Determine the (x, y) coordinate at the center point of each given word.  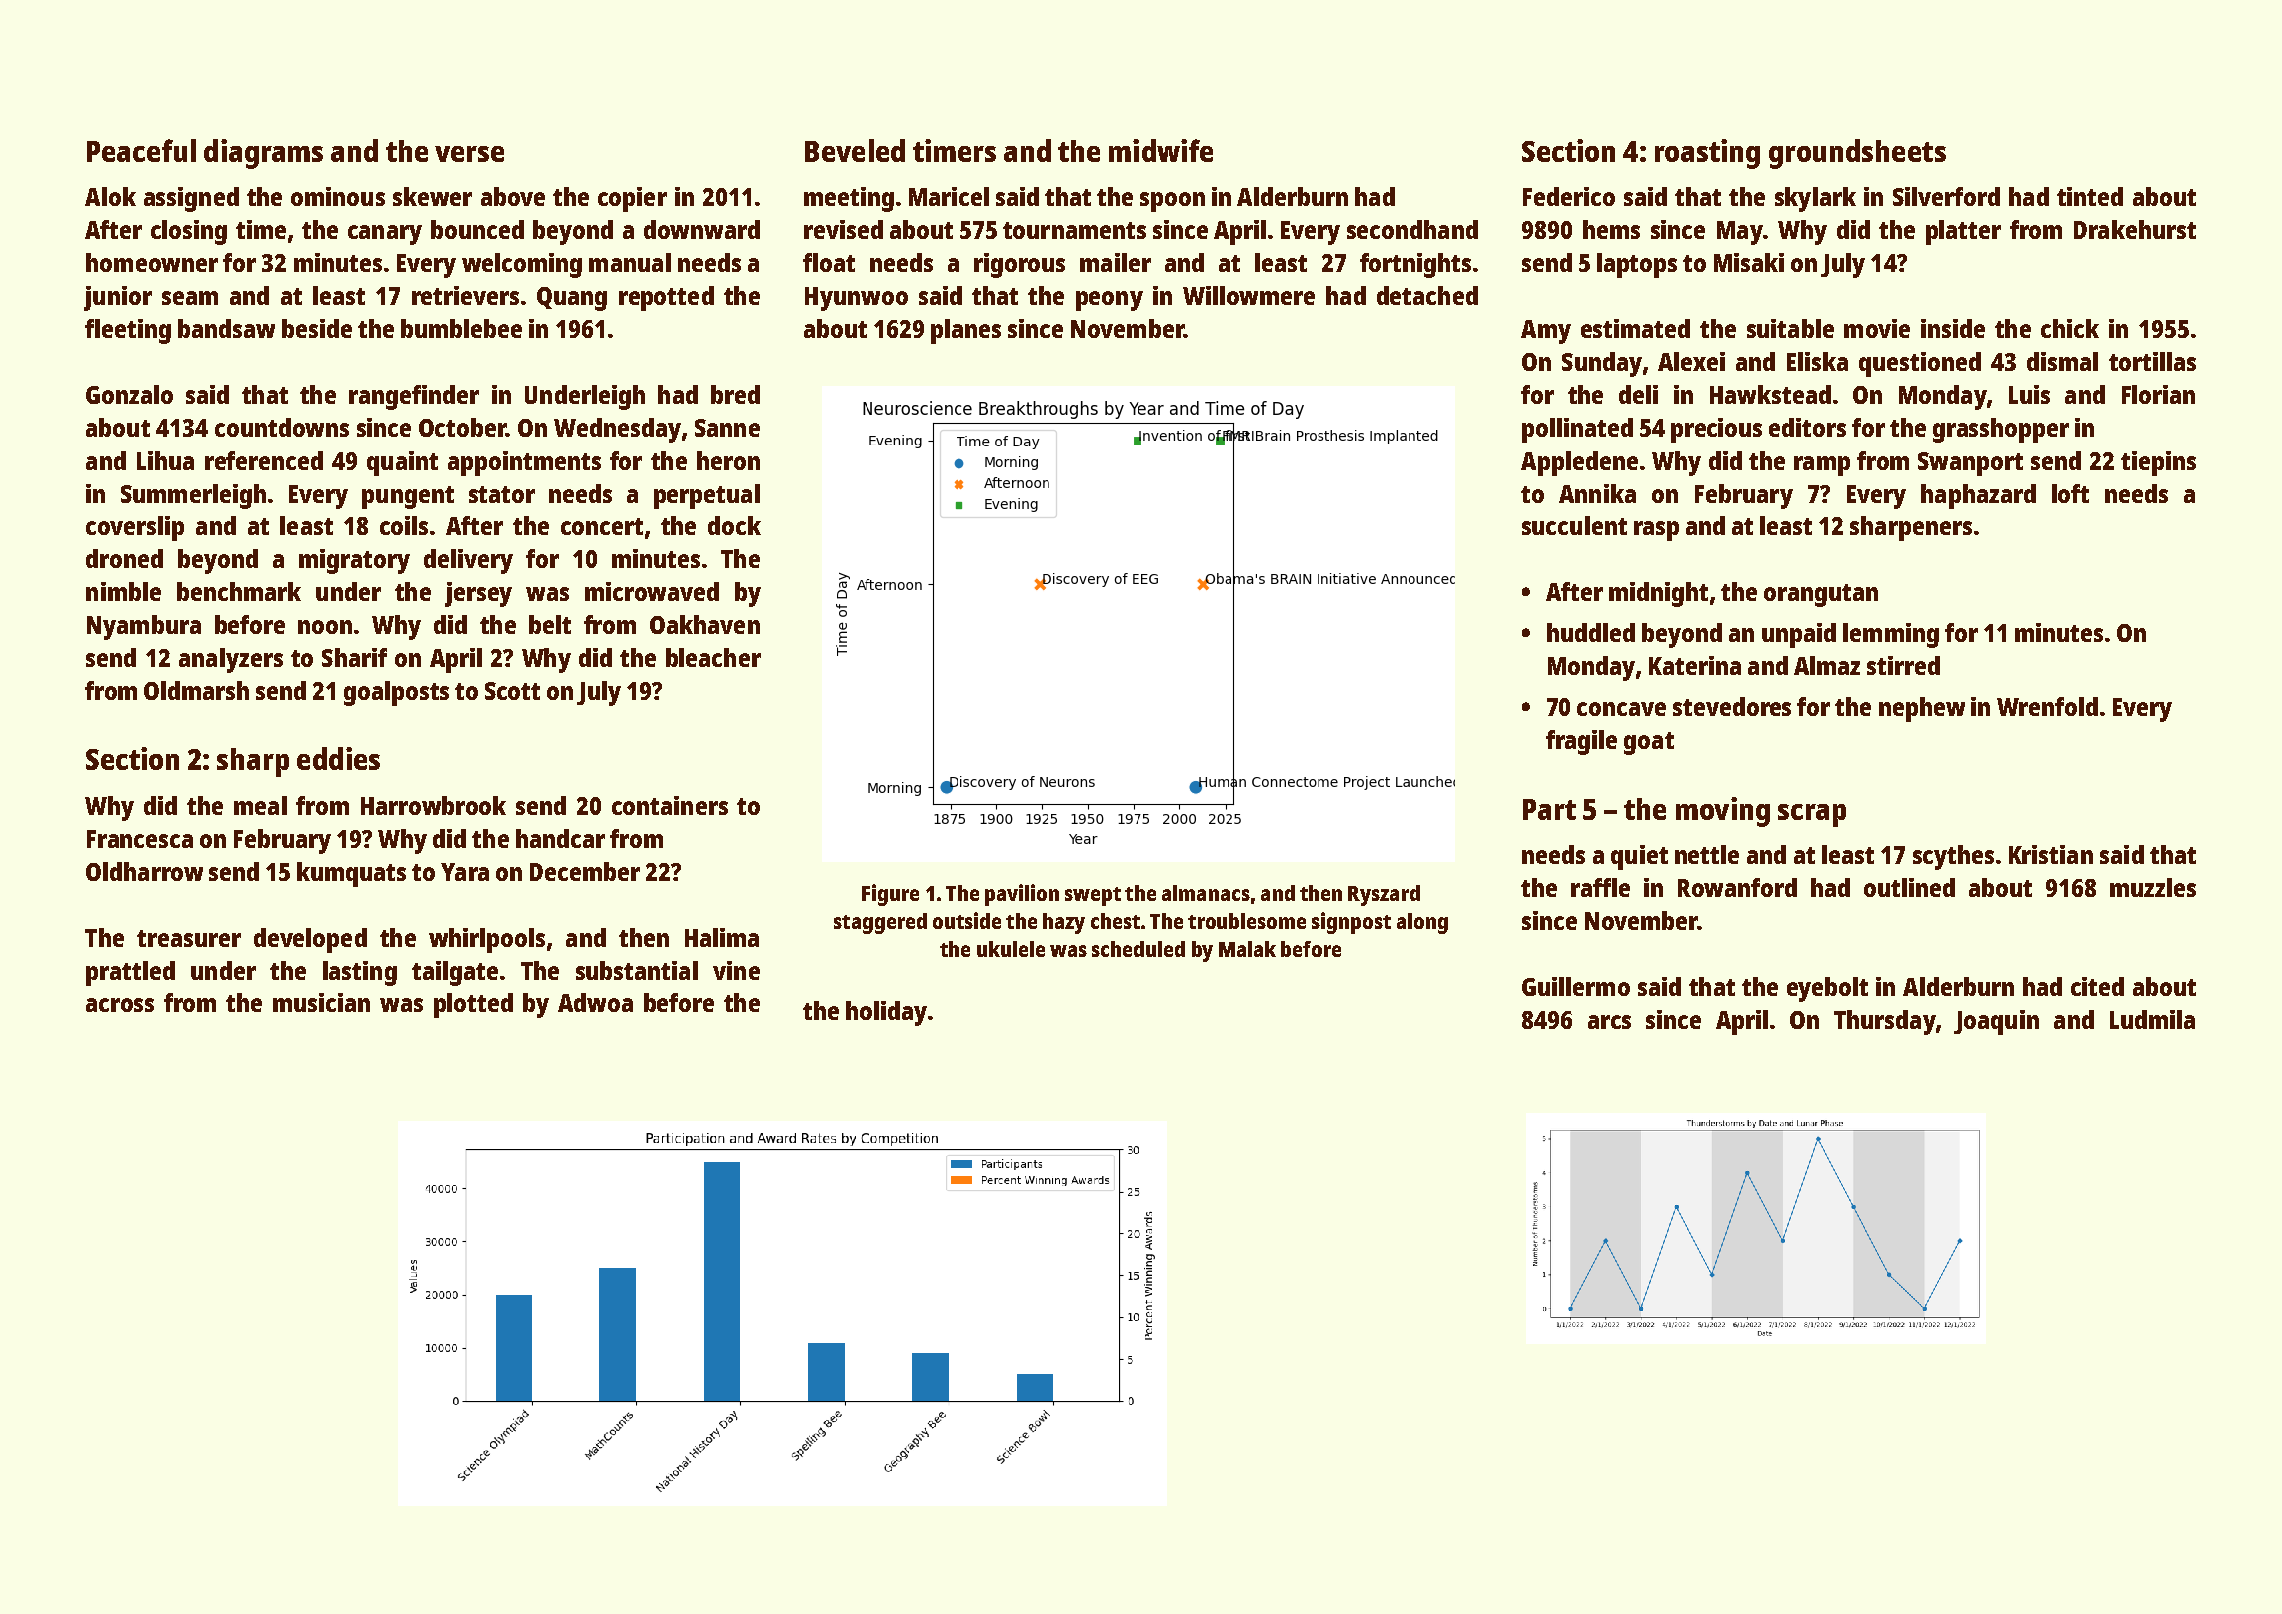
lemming (1891, 635)
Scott (512, 691)
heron (728, 460)
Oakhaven (705, 624)
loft (2070, 493)
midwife (1161, 150)
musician (321, 1002)
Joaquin (1996, 1022)
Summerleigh (193, 496)
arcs (1609, 1022)
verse (469, 154)
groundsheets (1857, 154)
